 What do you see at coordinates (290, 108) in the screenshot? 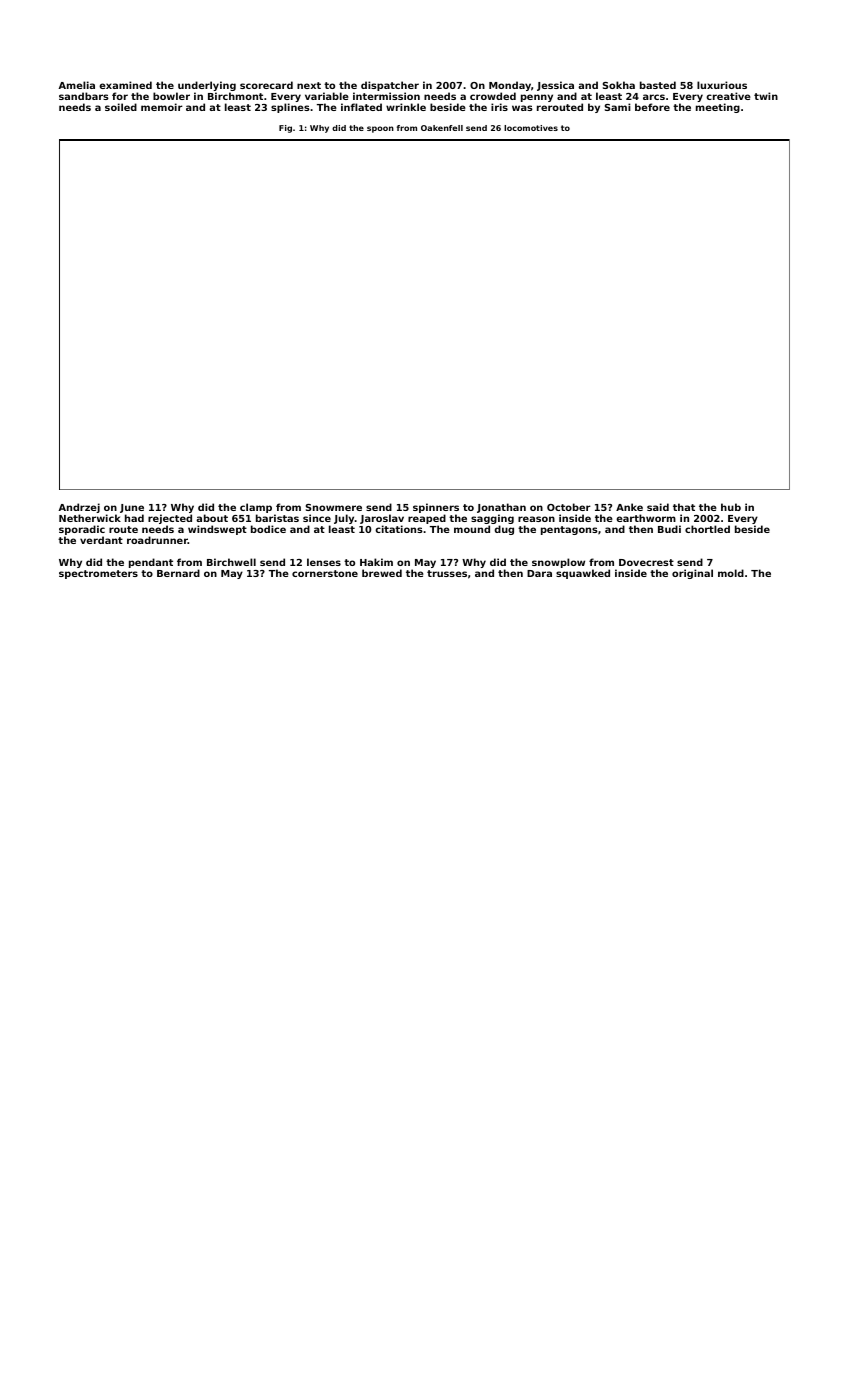
I see `splines` at bounding box center [290, 108].
